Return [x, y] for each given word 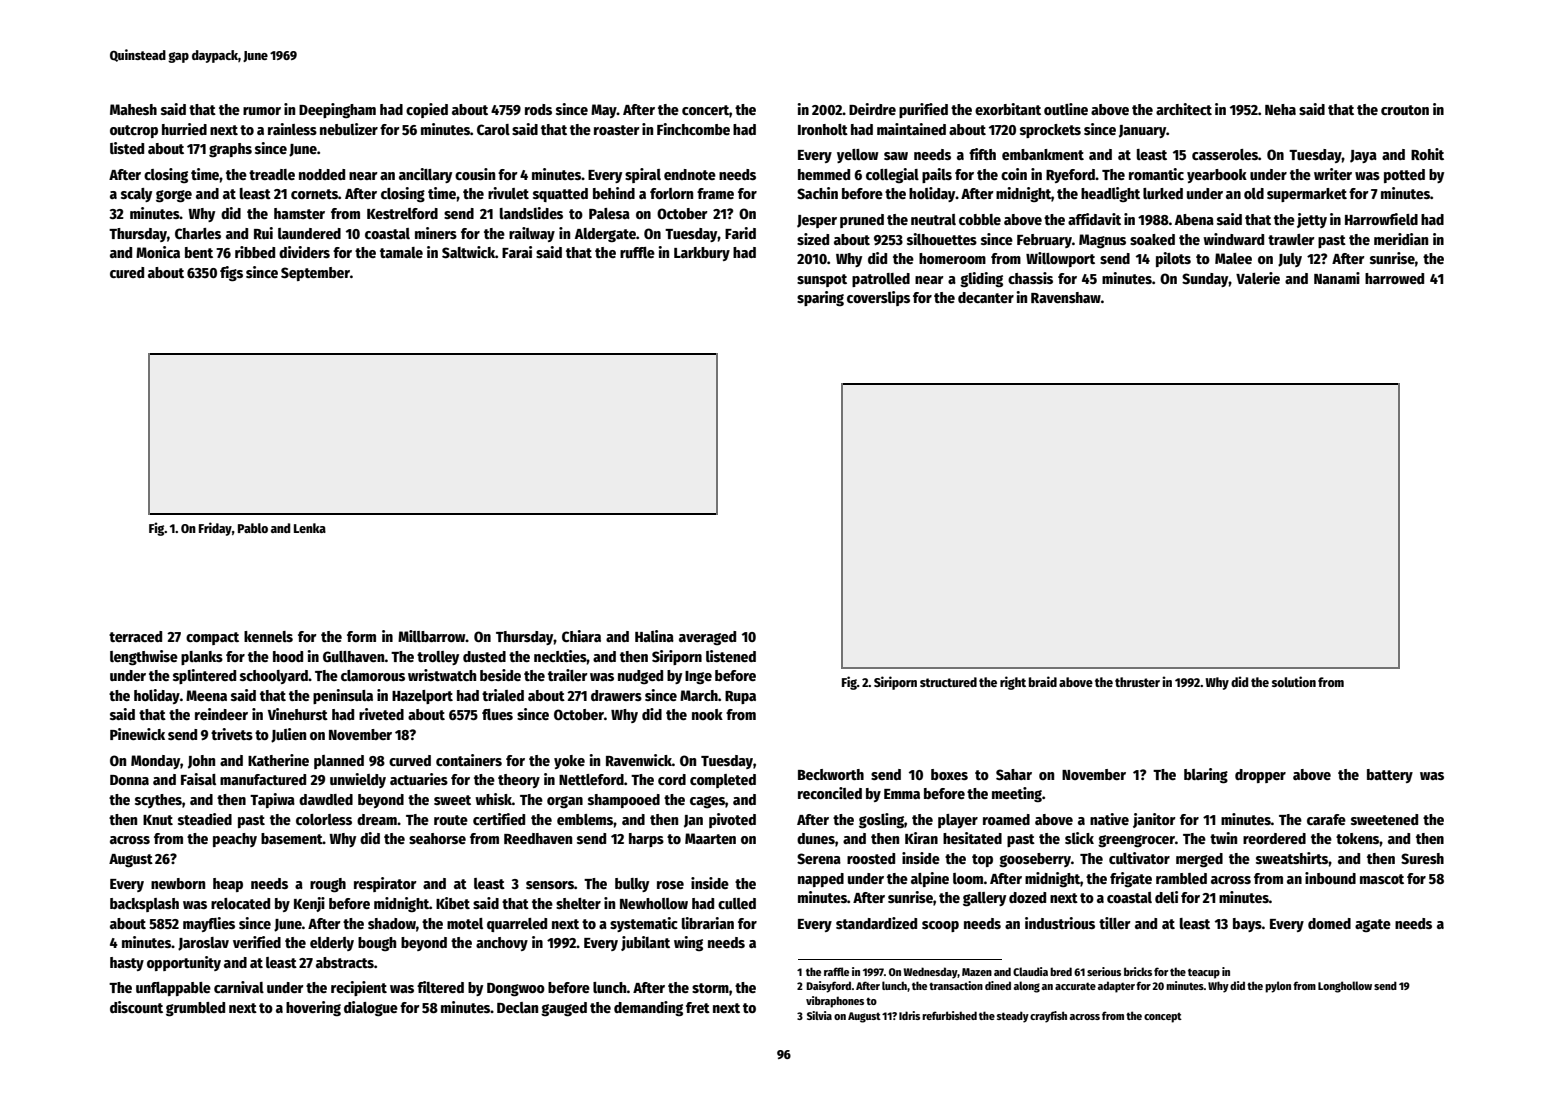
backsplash [144, 905]
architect [1184, 109]
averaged [707, 638]
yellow [858, 156]
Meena [206, 695]
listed [127, 148]
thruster [1137, 682]
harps [646, 840]
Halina [654, 636]
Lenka [310, 528]
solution [1294, 681]
